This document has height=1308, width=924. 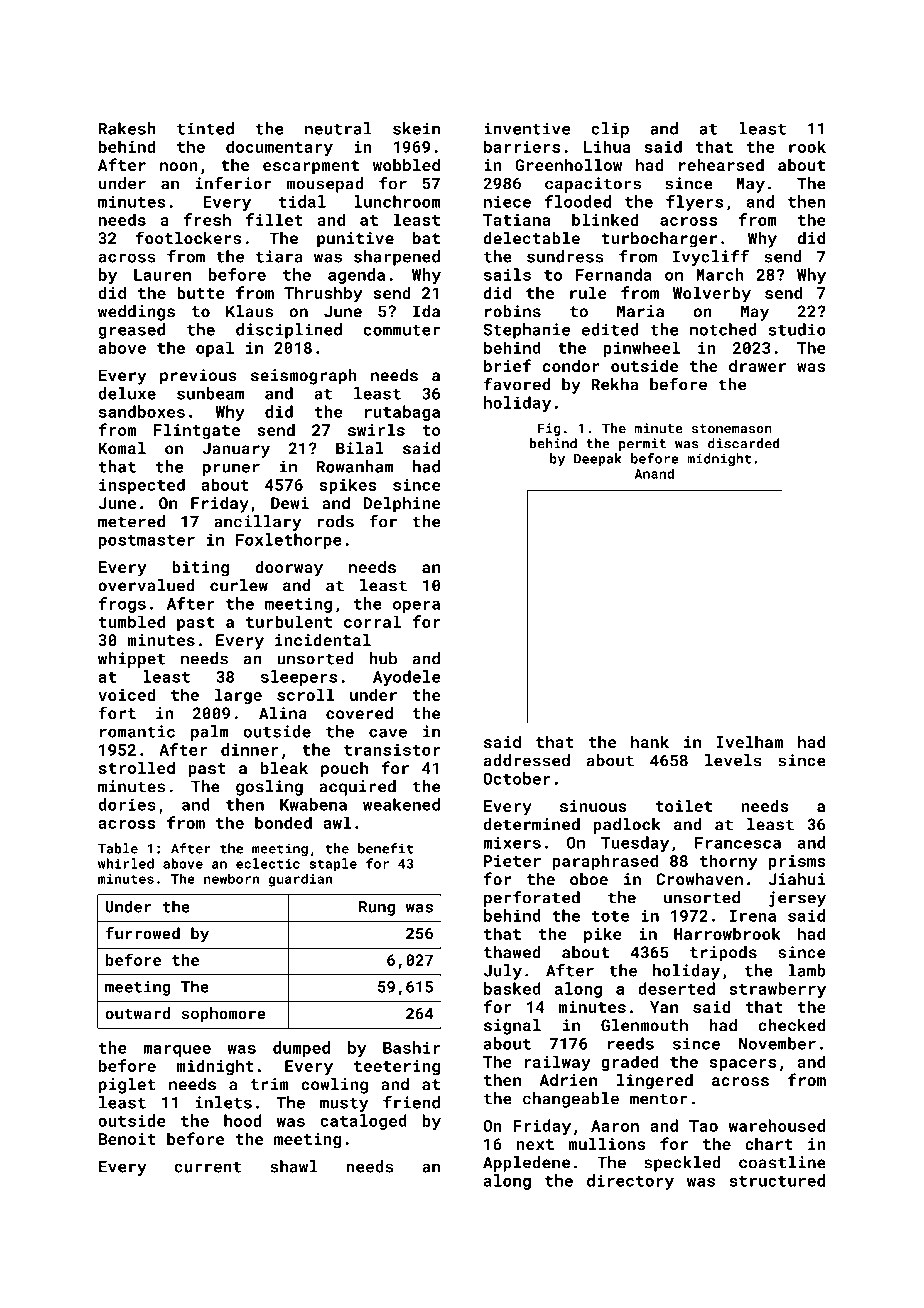 I want to click on commuter, so click(x=402, y=330).
